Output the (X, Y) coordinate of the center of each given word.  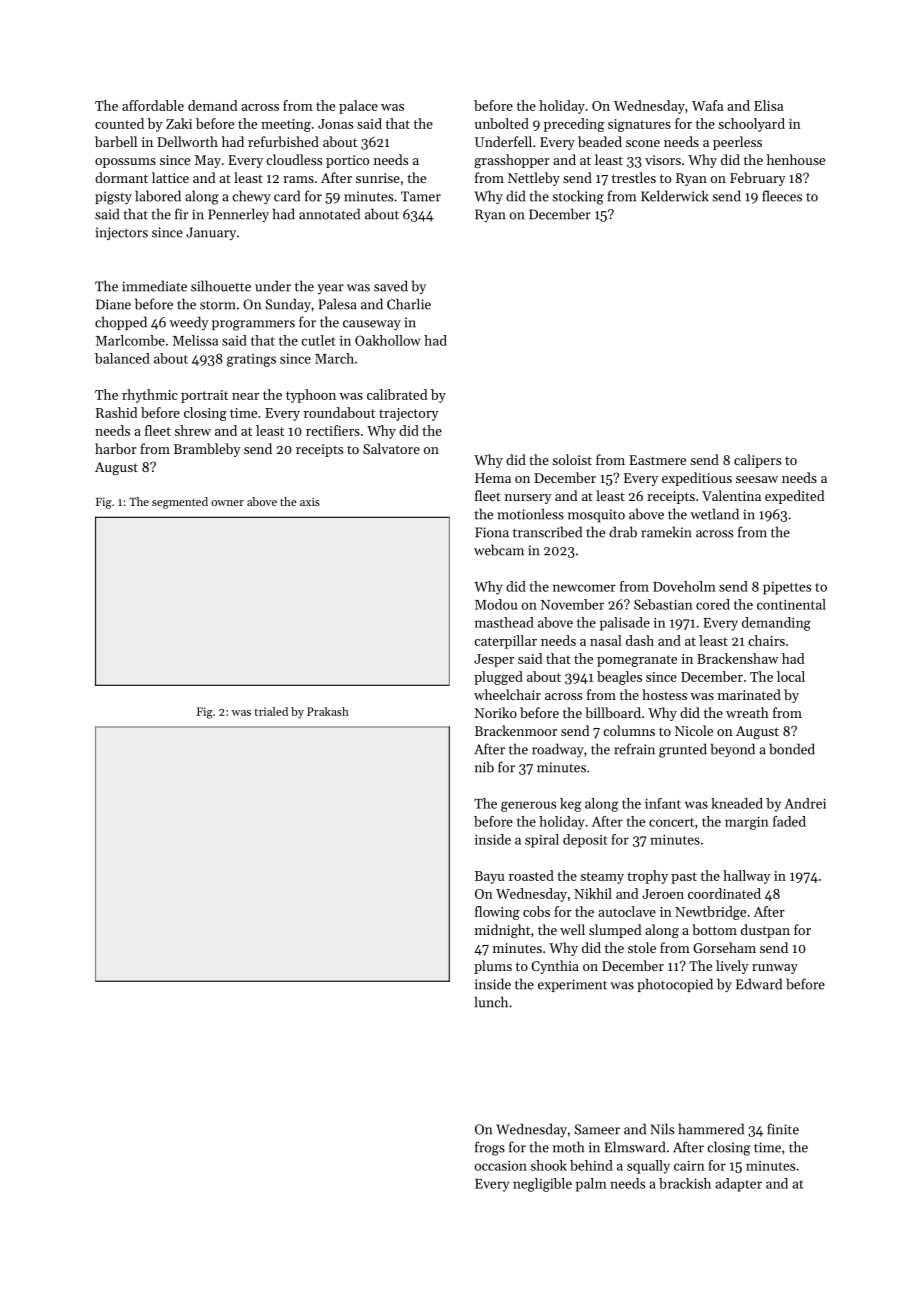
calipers (757, 461)
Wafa (707, 105)
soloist (572, 459)
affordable (153, 105)
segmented (180, 503)
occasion (501, 1165)
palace (358, 107)
